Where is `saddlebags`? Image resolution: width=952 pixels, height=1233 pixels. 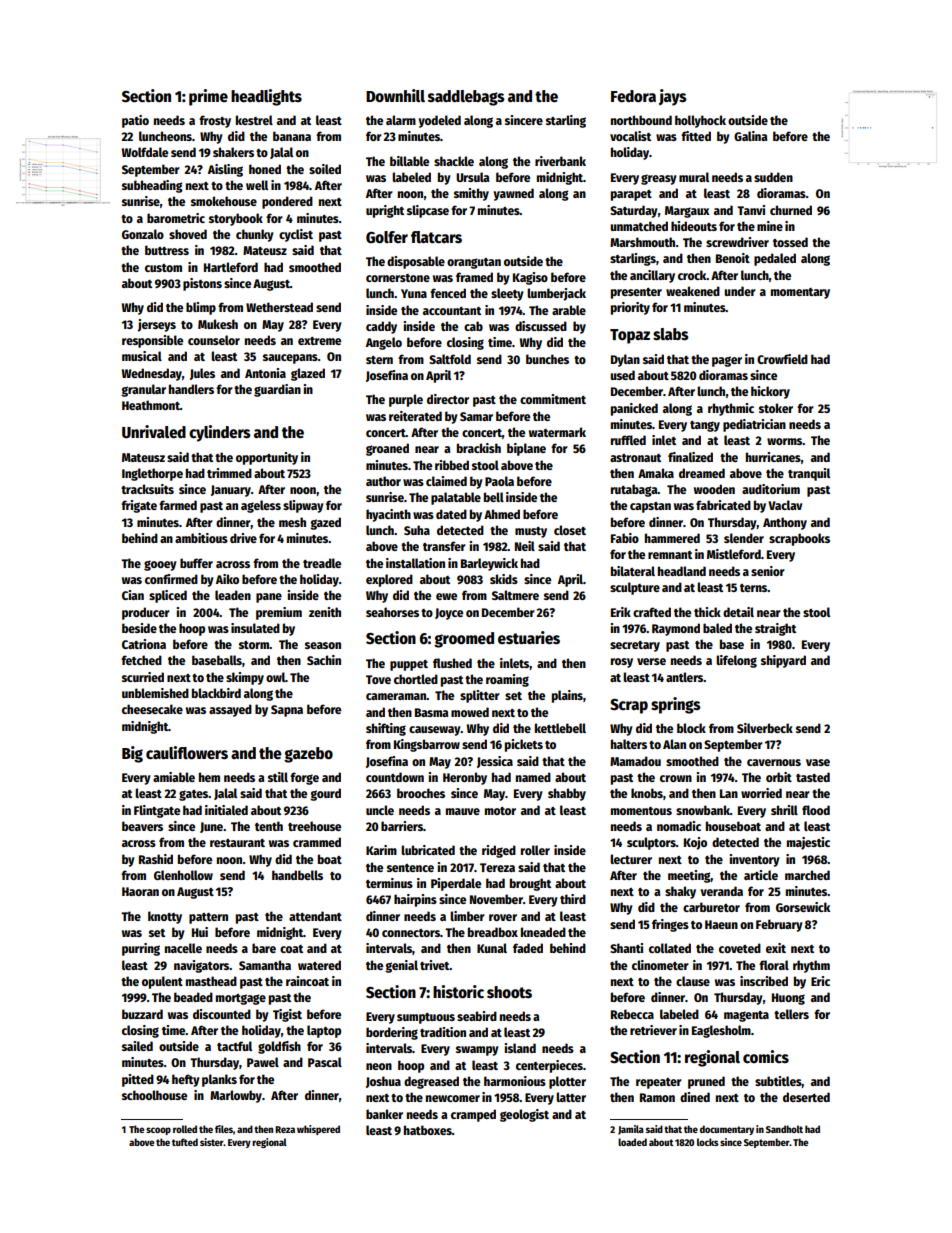
saddlebags is located at coordinates (466, 98).
